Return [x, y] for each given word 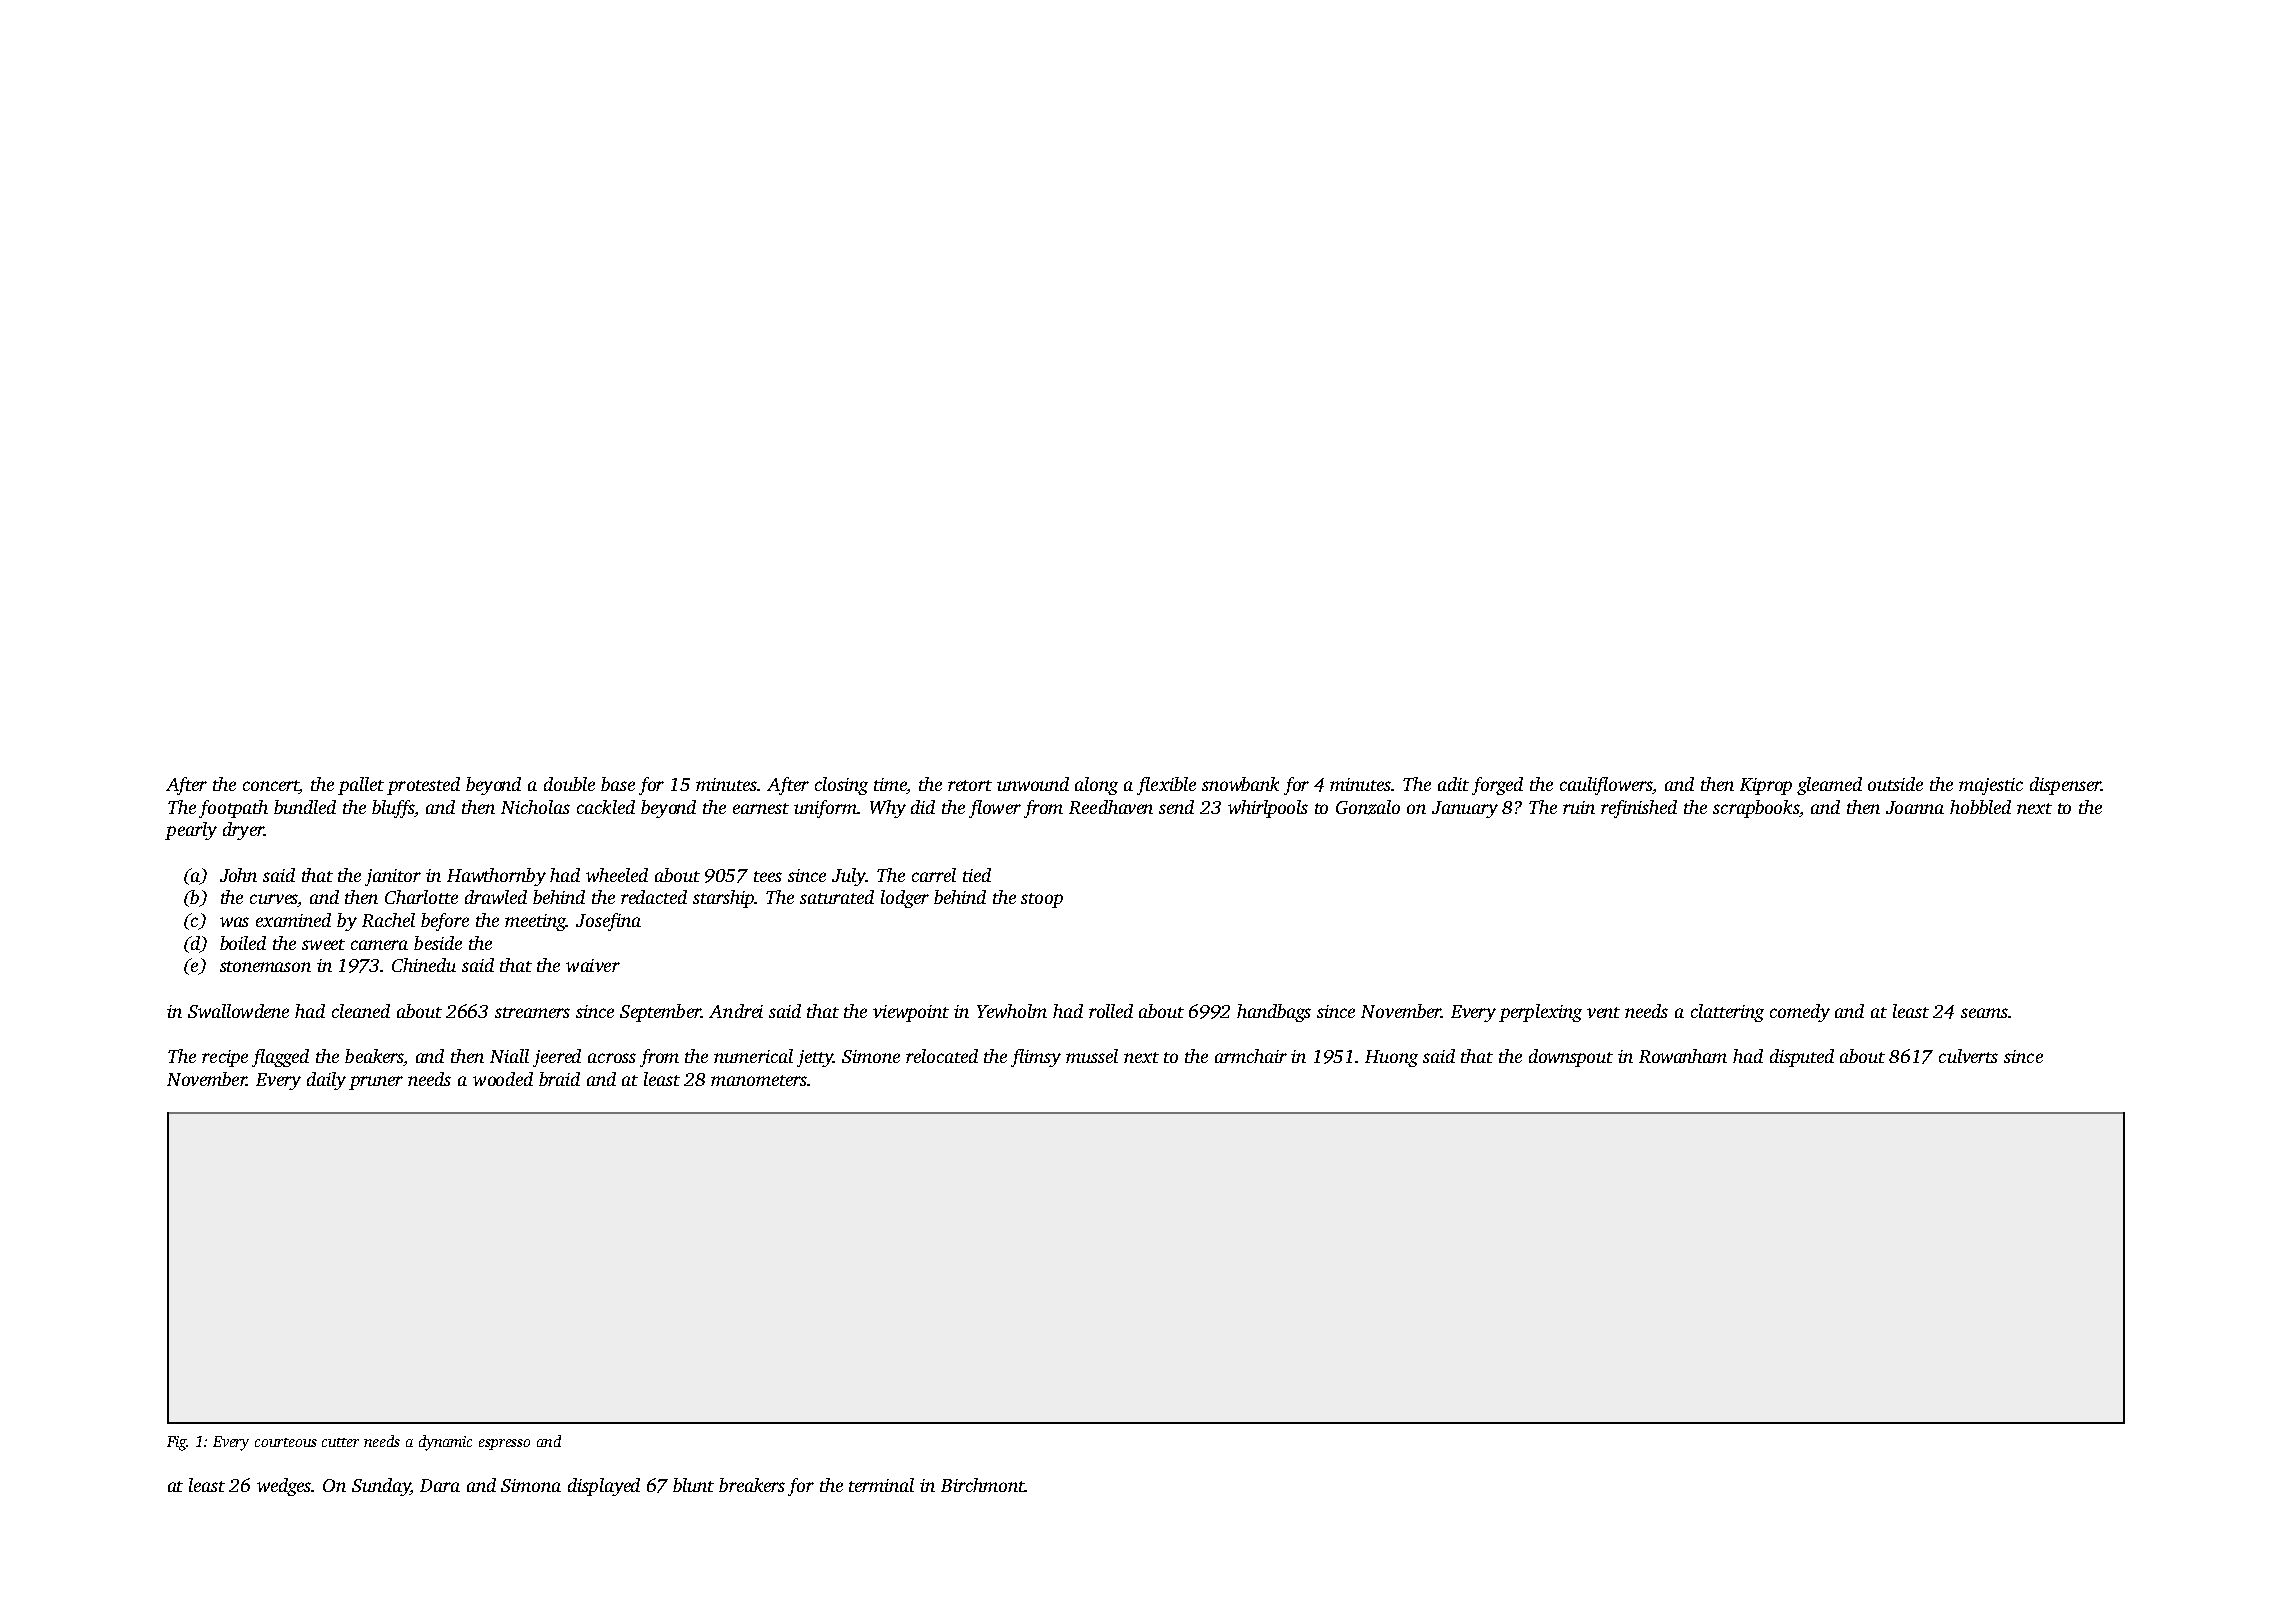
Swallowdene [238, 1011]
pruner [376, 1083]
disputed [1802, 1058]
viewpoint [911, 1013]
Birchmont [982, 1485]
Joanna [1915, 807]
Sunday [381, 1487]
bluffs [393, 809]
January [1465, 809]
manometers [759, 1080]
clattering [1727, 1013]
